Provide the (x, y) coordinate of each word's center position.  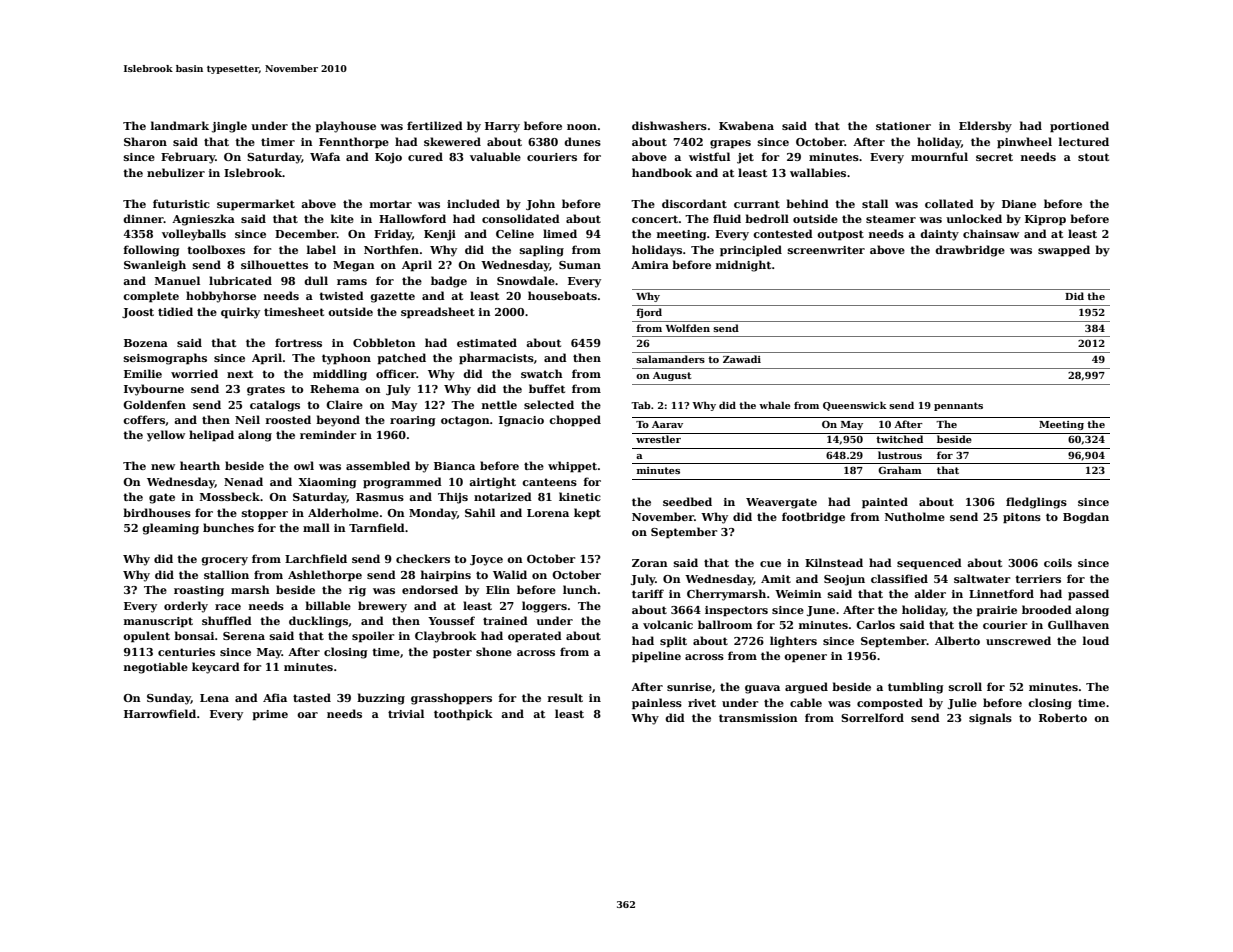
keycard (216, 668)
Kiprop (1045, 220)
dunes (582, 141)
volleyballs (194, 235)
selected (549, 404)
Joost (138, 313)
